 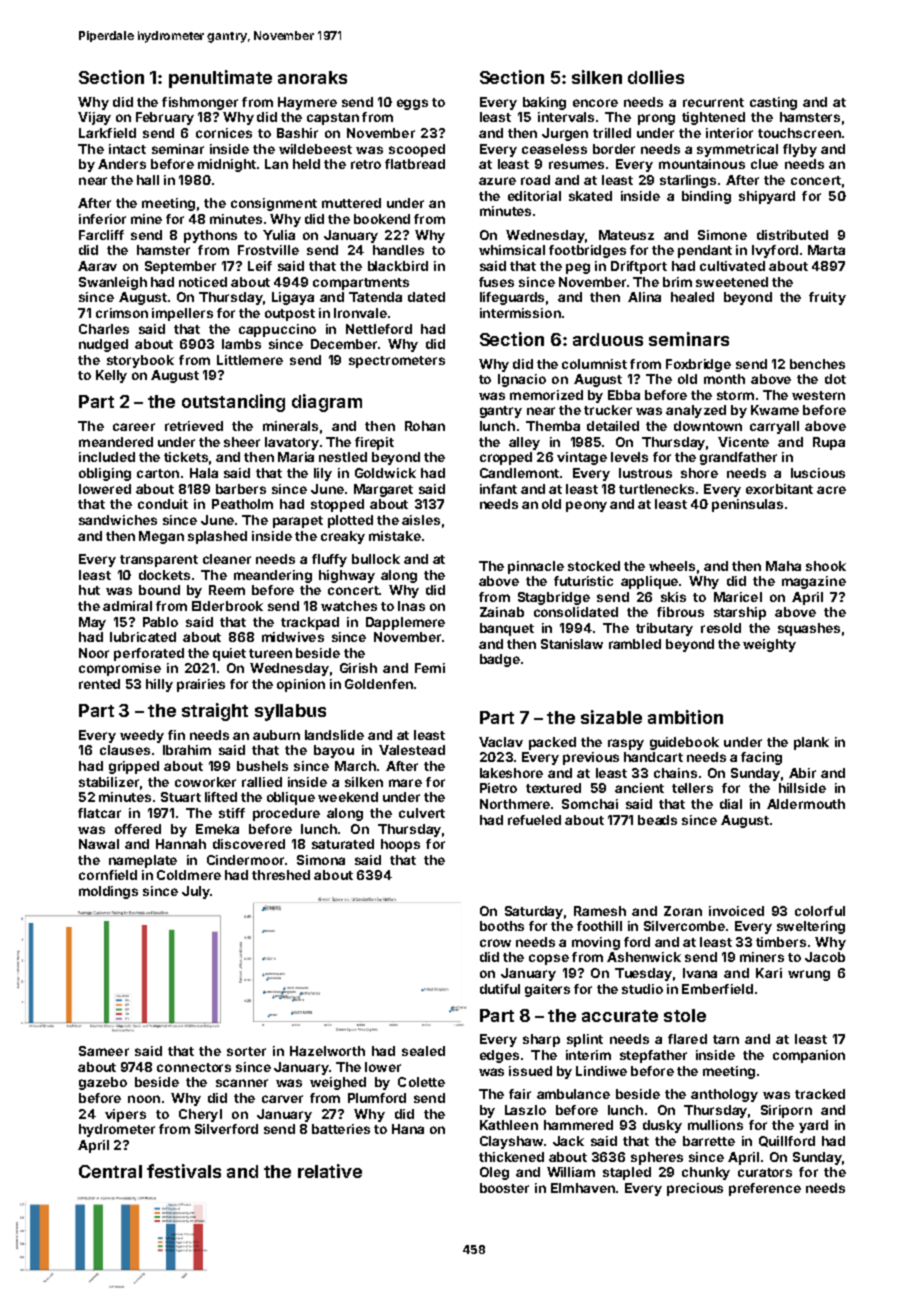 I want to click on Maha, so click(x=783, y=566).
